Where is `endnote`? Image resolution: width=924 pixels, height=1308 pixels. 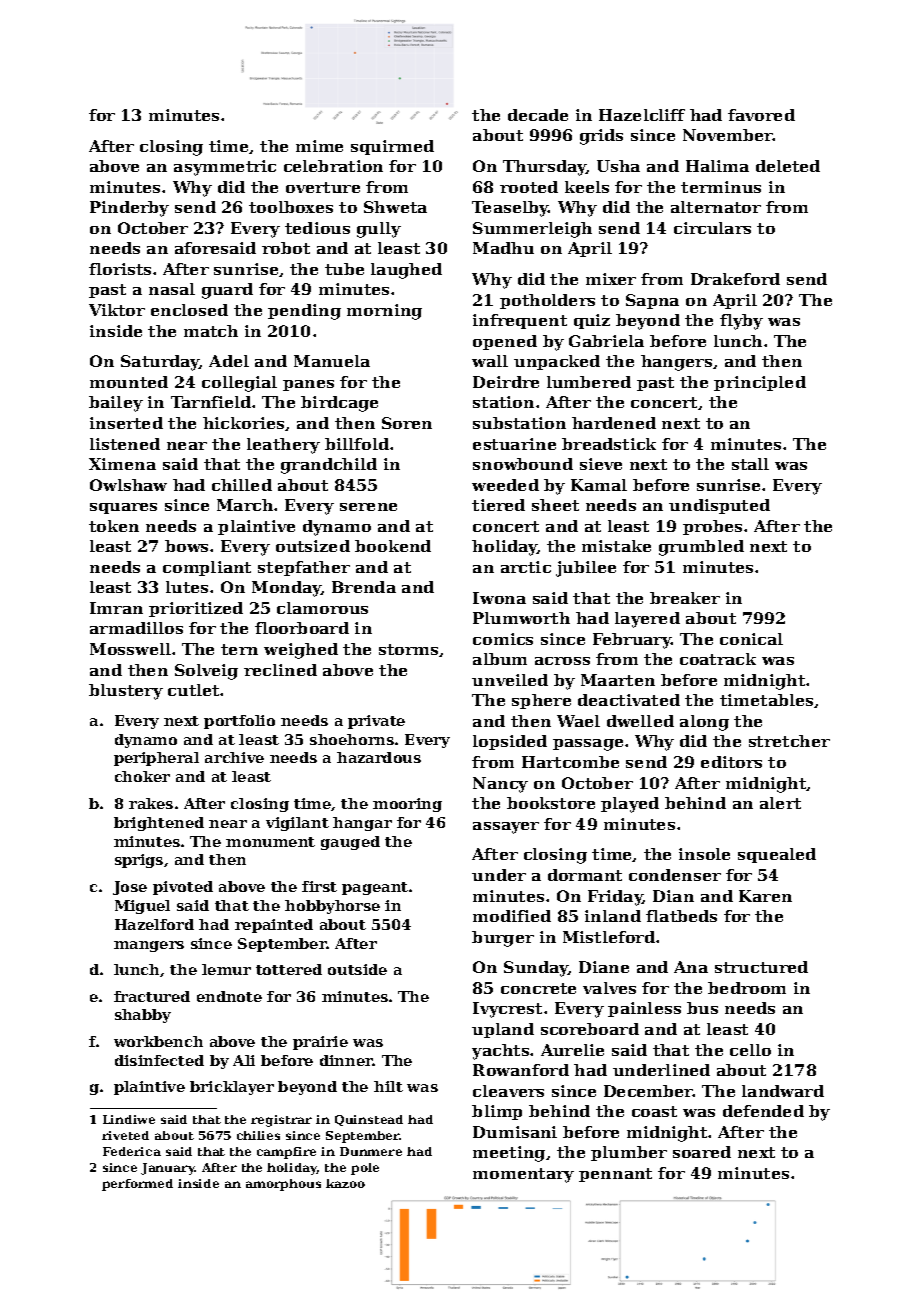
endnote is located at coordinates (229, 996).
